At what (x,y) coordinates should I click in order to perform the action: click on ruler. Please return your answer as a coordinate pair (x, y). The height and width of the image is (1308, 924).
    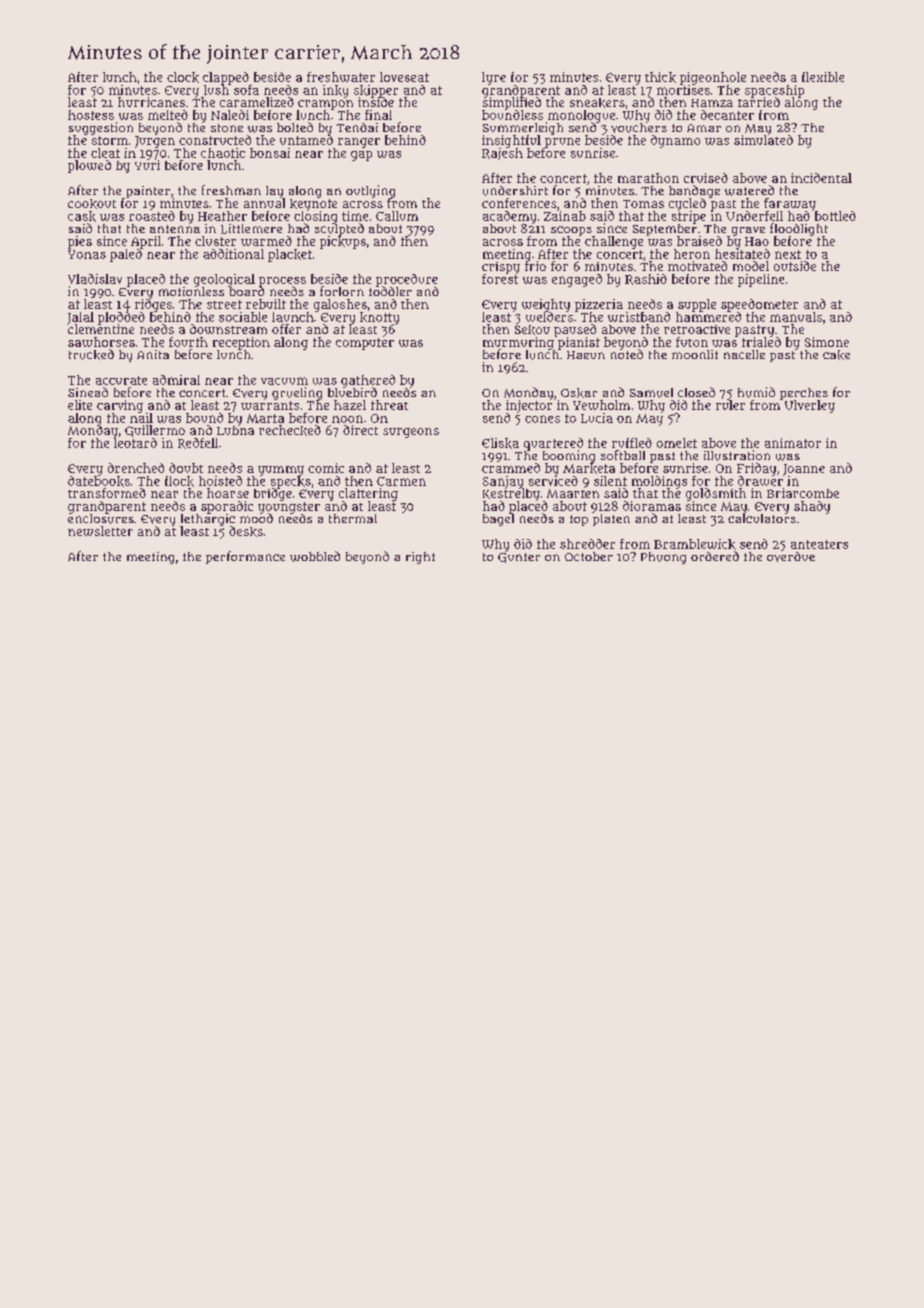
    Looking at the image, I should click on (730, 405).
